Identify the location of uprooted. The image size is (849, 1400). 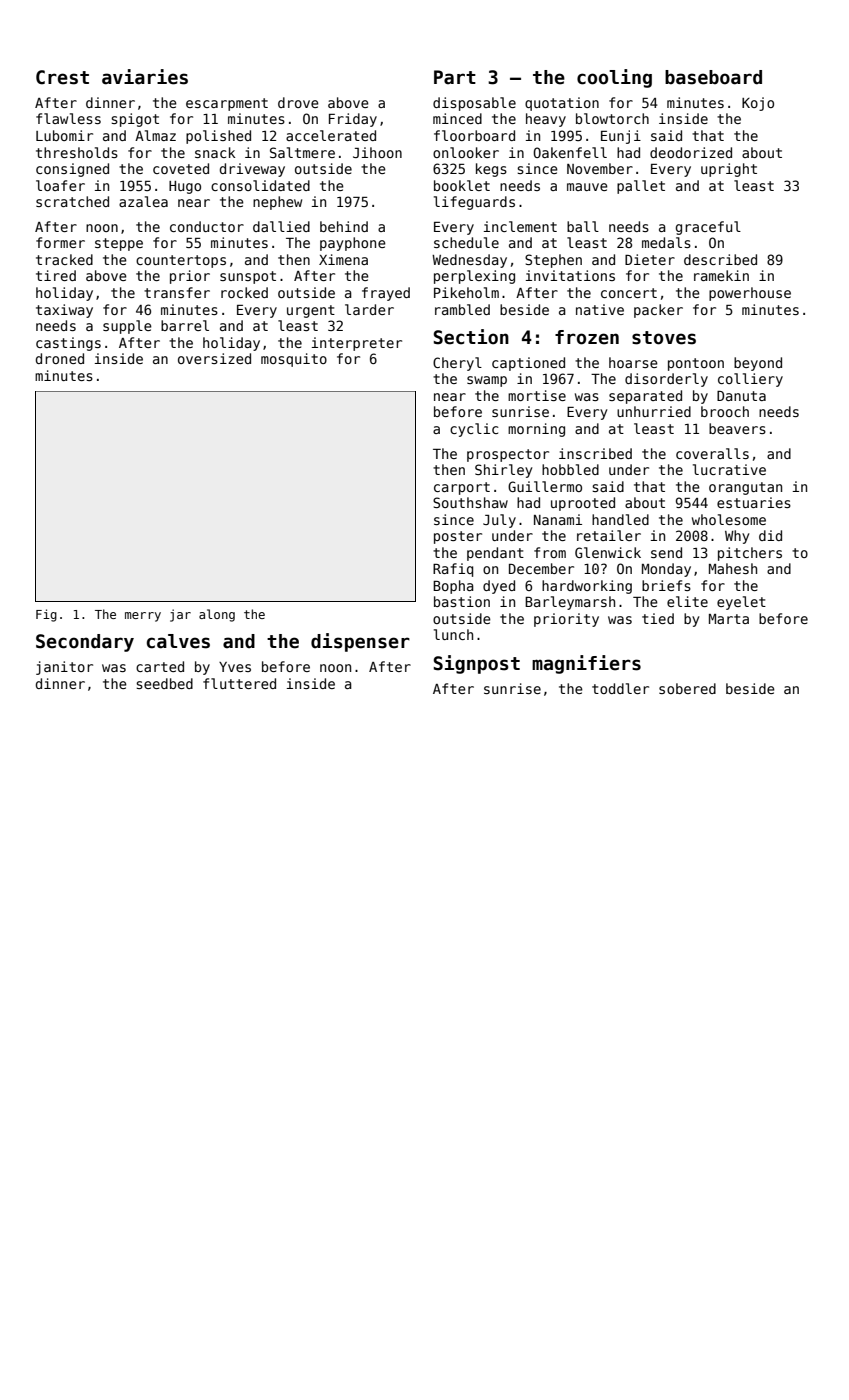
(583, 504).
